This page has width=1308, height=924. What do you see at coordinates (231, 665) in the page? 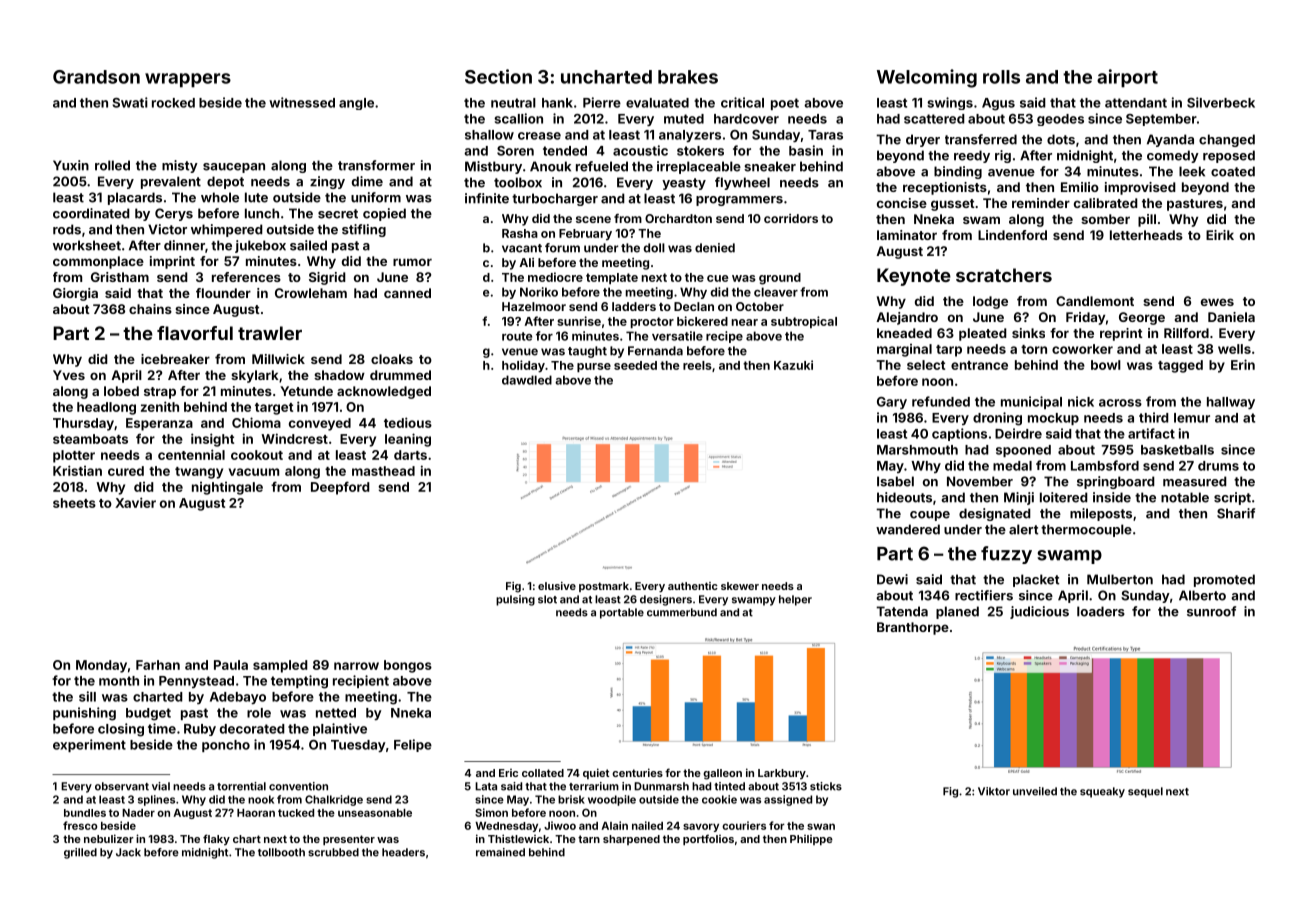
I see `Paula` at bounding box center [231, 665].
